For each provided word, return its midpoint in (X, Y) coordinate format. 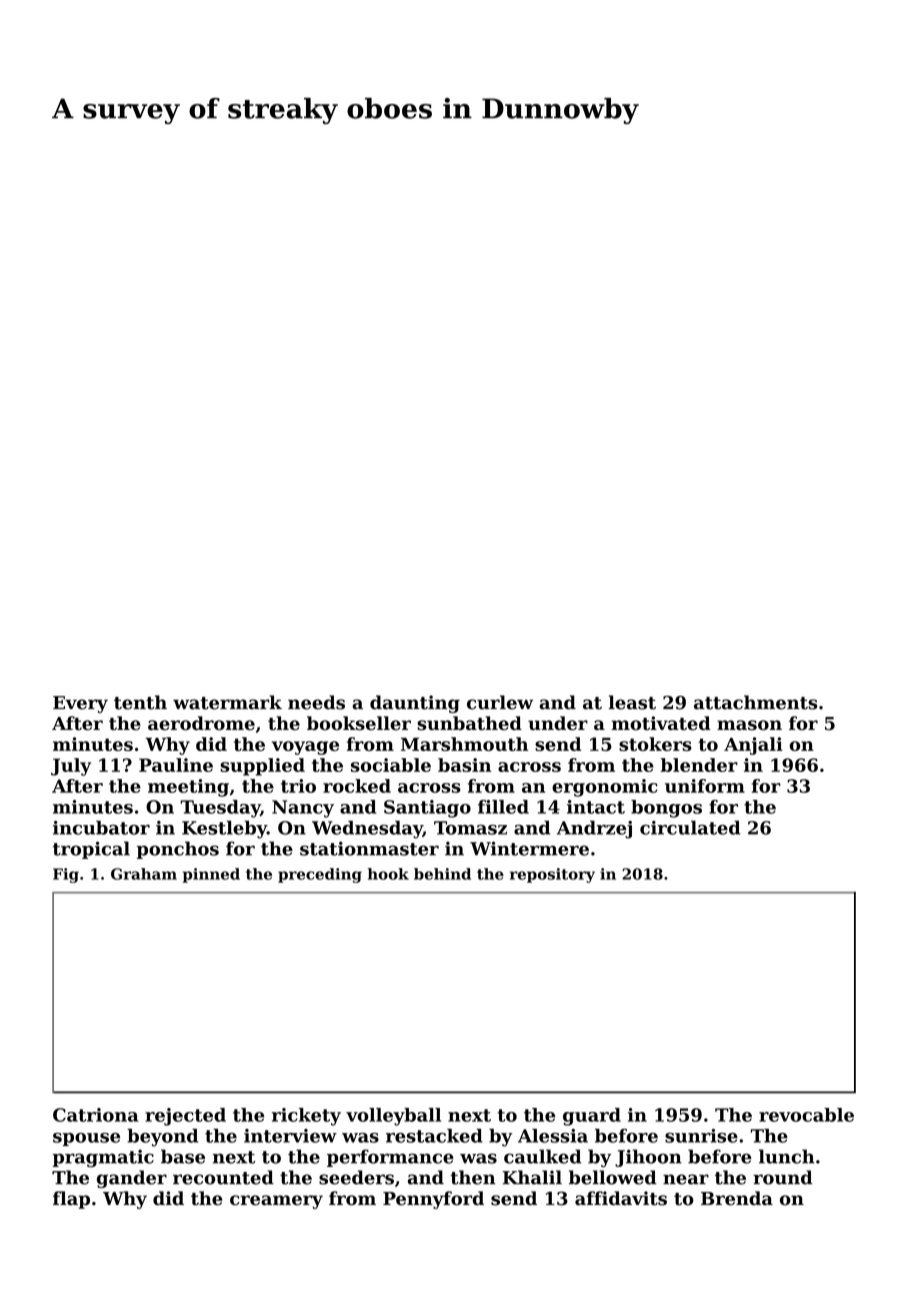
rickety (306, 1117)
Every (80, 704)
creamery (276, 1202)
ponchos (178, 850)
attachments (755, 702)
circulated (690, 827)
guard (592, 1117)
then (473, 1177)
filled (503, 807)
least (632, 702)
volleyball (393, 1117)
